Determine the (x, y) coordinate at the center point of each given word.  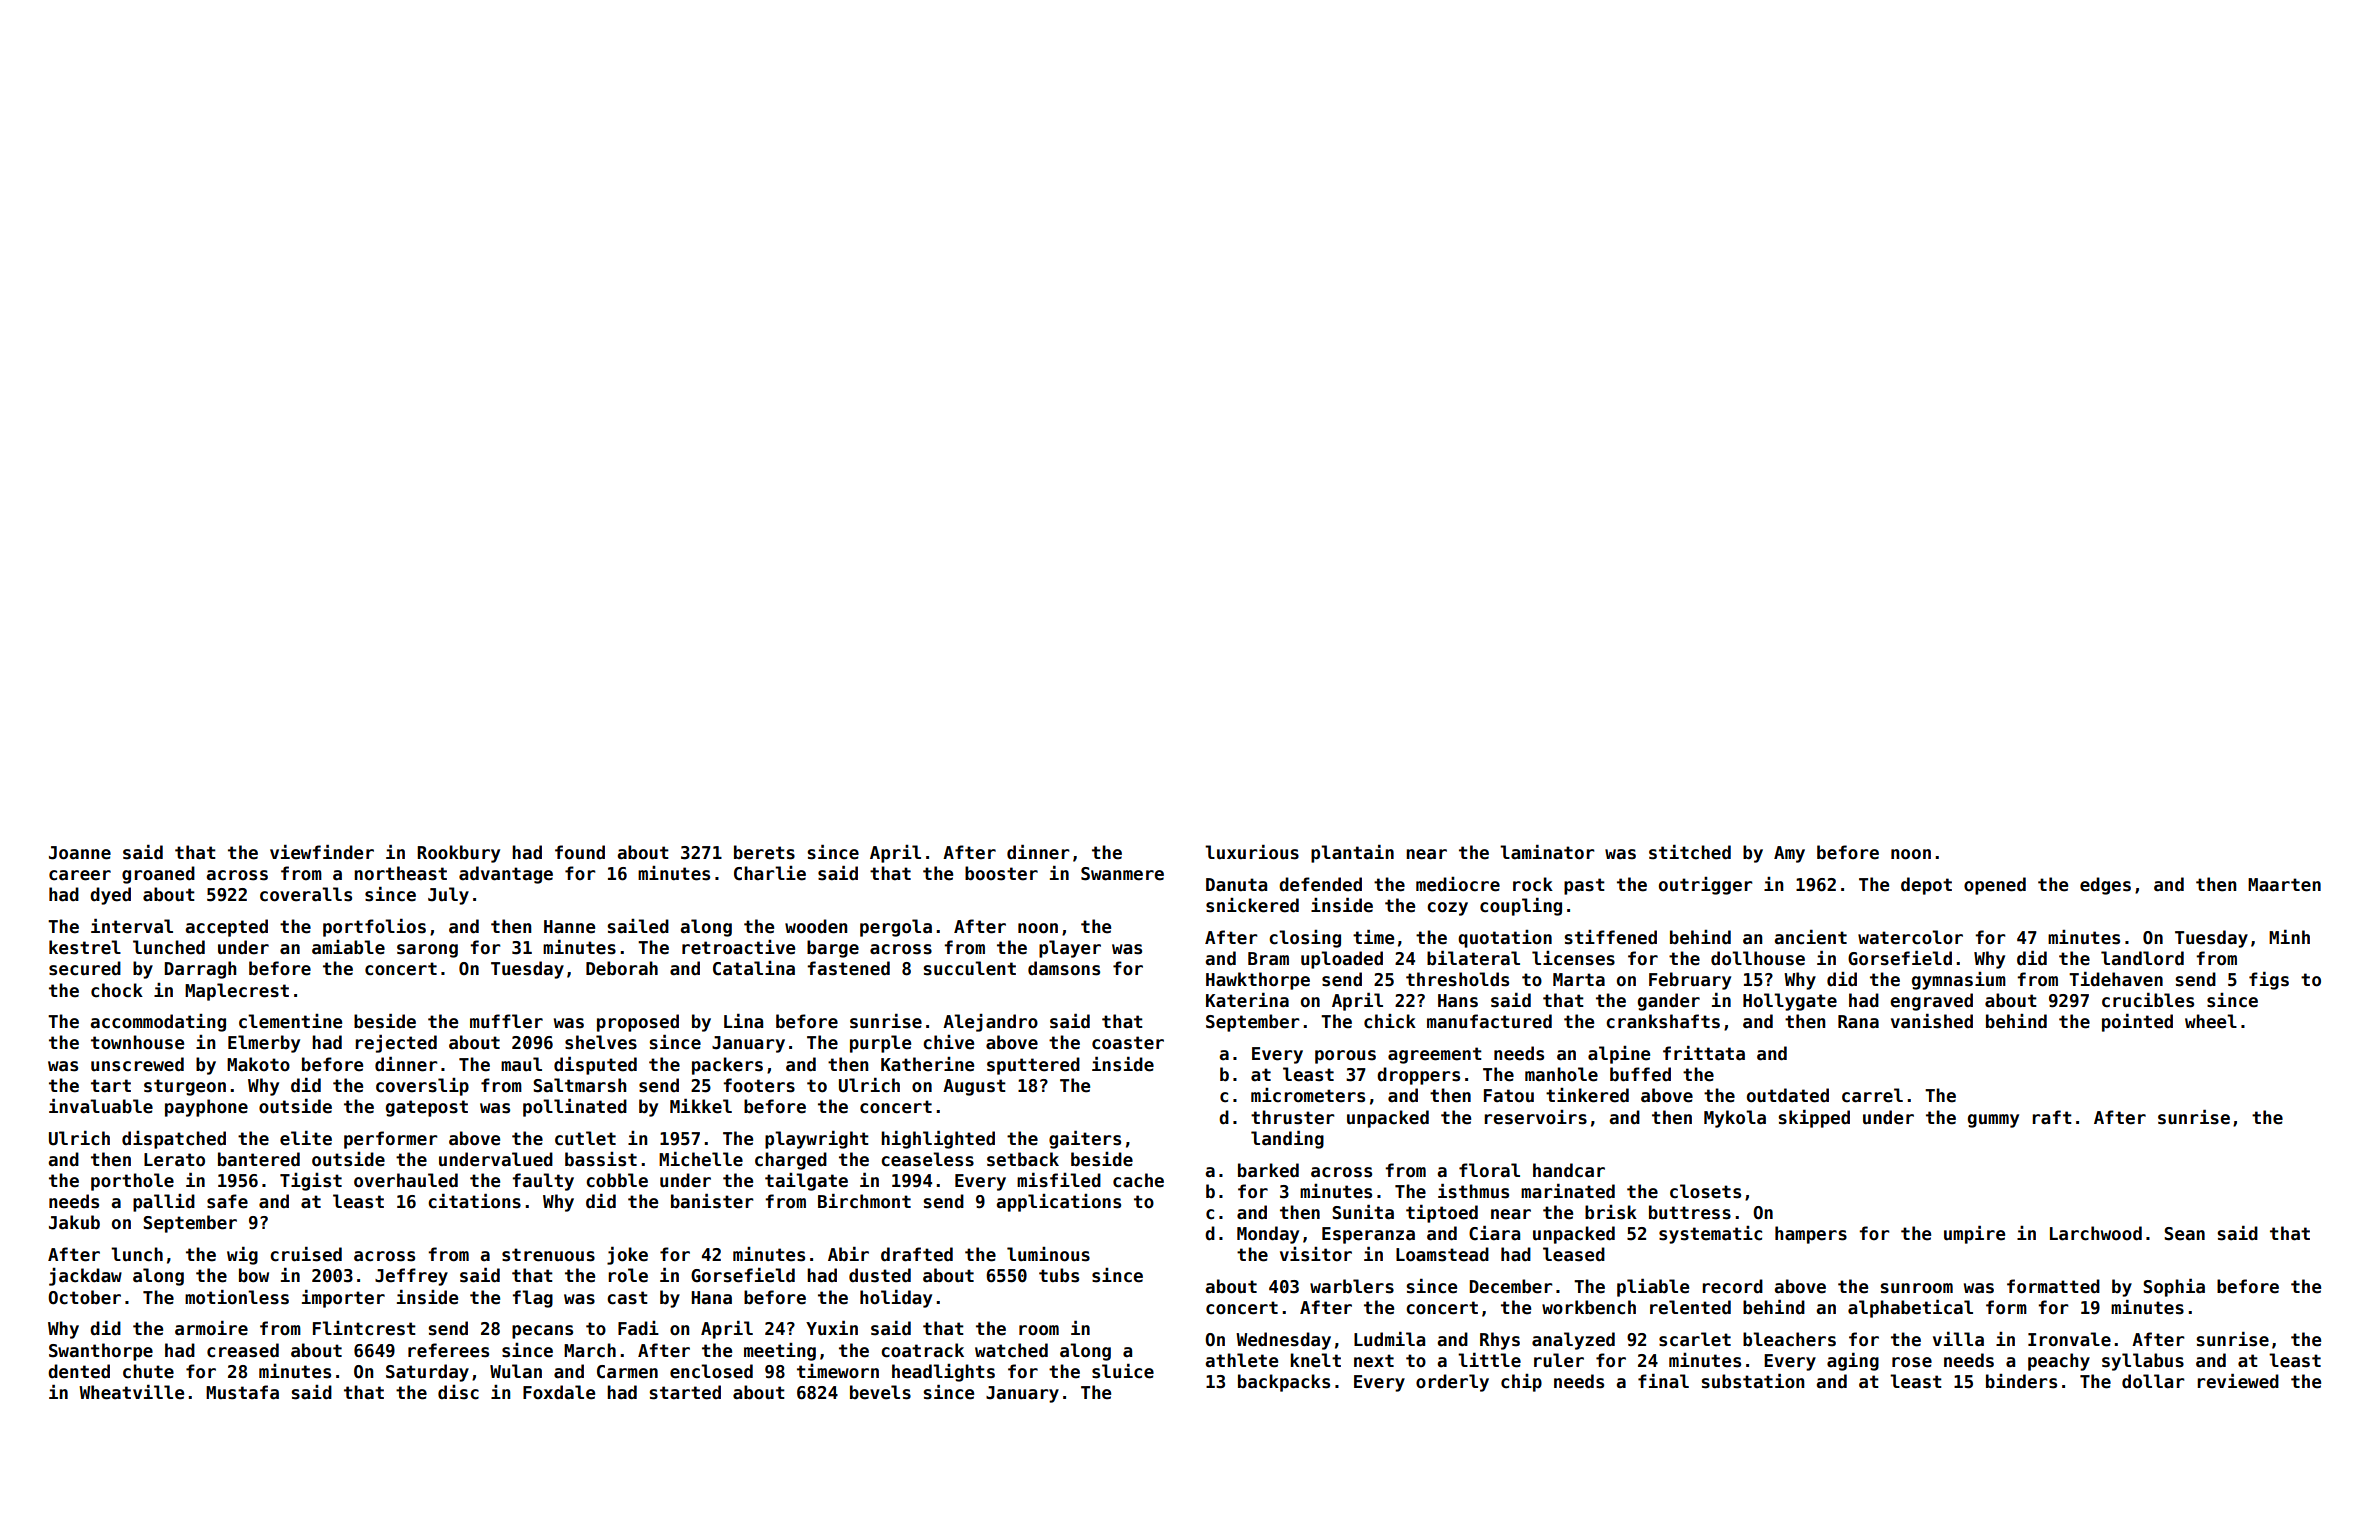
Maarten (2284, 885)
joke (627, 1255)
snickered (1252, 905)
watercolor (1910, 937)
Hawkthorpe (1258, 981)
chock (117, 990)
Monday (1268, 1235)
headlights (943, 1373)
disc (458, 1392)
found (580, 852)
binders (2021, 1381)
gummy (1993, 1121)
